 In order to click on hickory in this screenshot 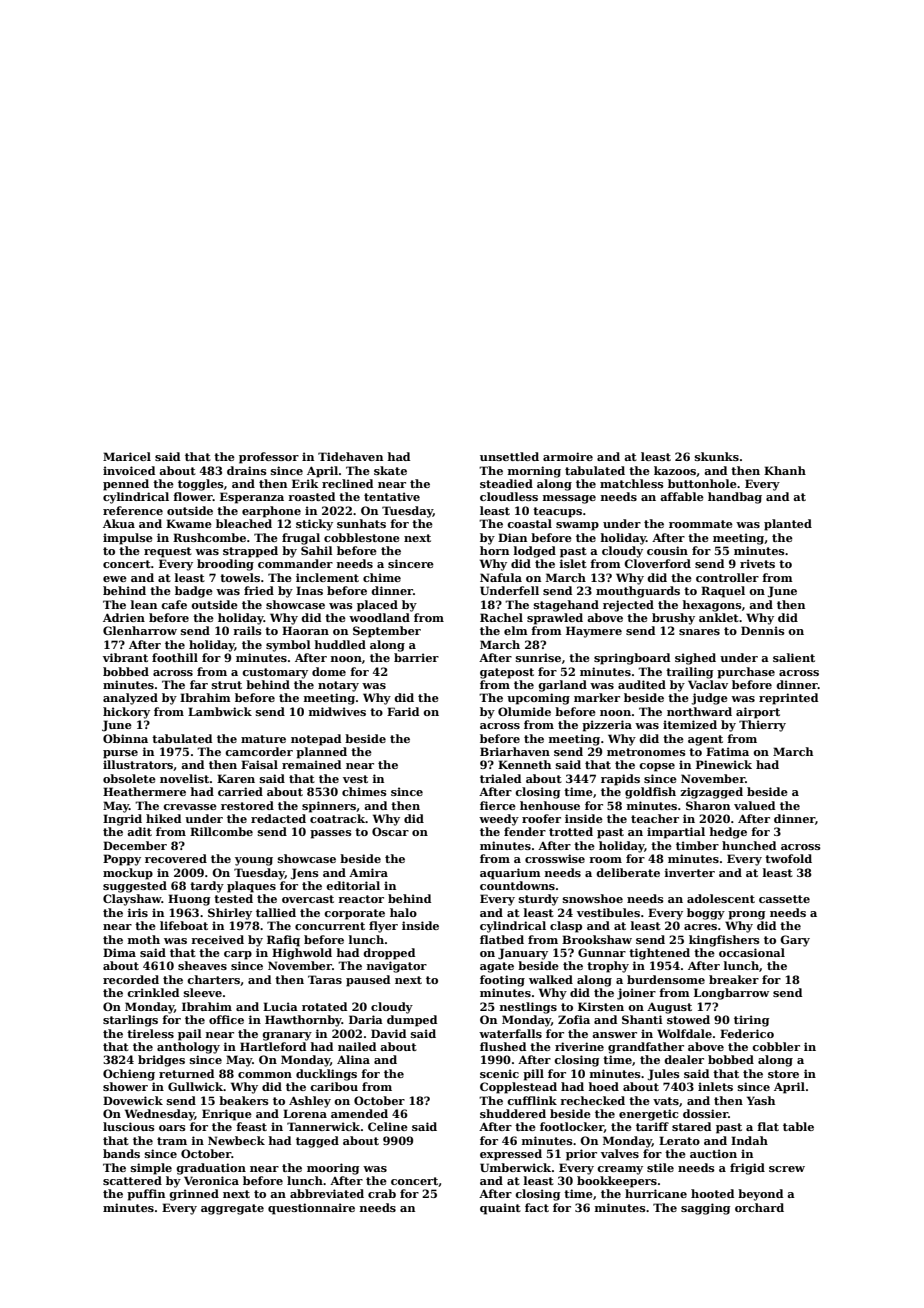, I will do `click(126, 713)`.
